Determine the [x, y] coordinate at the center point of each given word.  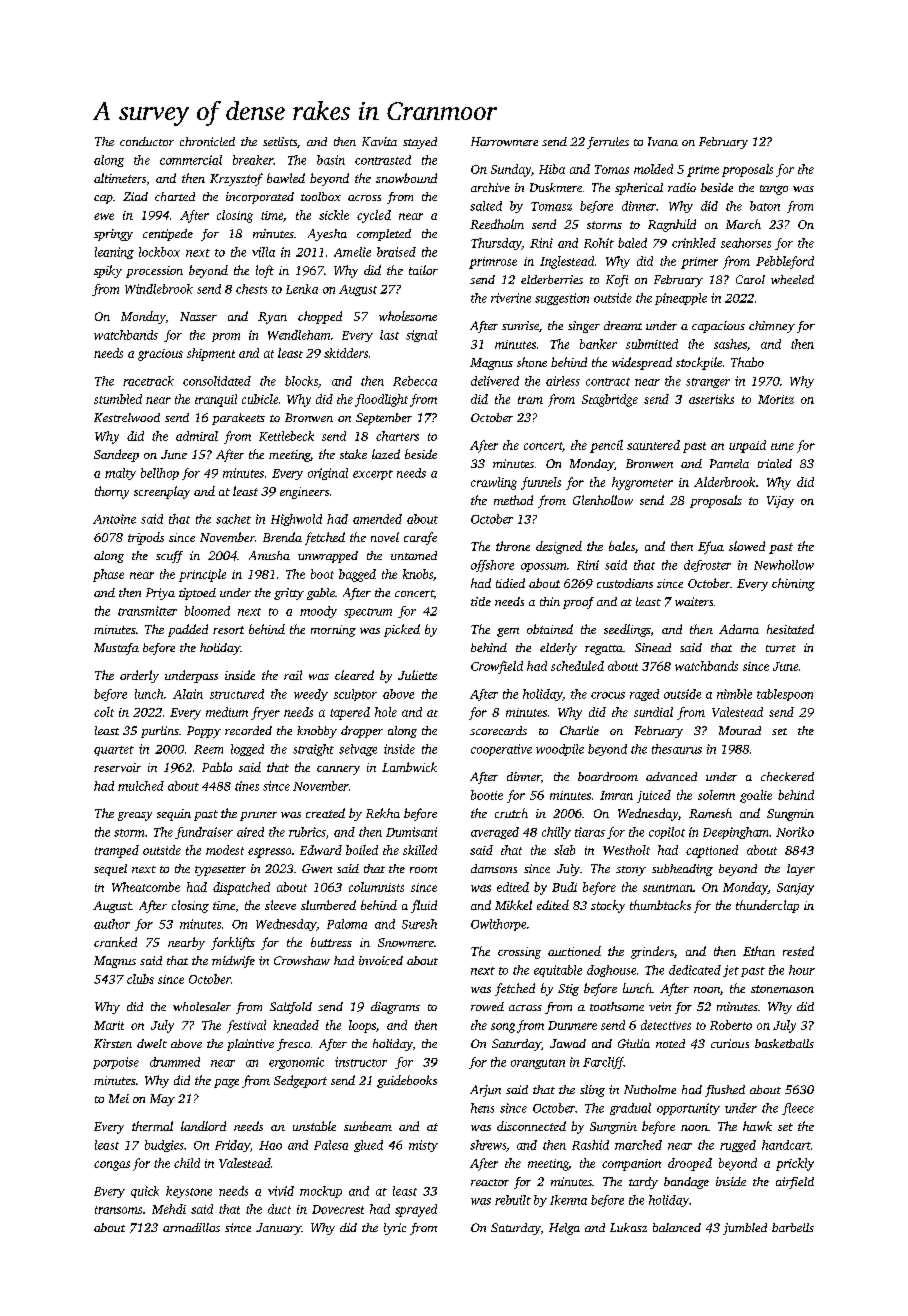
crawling [494, 483]
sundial [653, 712]
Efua [711, 547]
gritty [289, 594]
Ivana [663, 141]
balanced [677, 1227]
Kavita [379, 141]
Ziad [135, 196]
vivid [281, 1191]
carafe [420, 538]
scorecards [498, 730]
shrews [488, 1145]
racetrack [148, 381]
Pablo [217, 767]
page [226, 1083]
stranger [708, 383]
